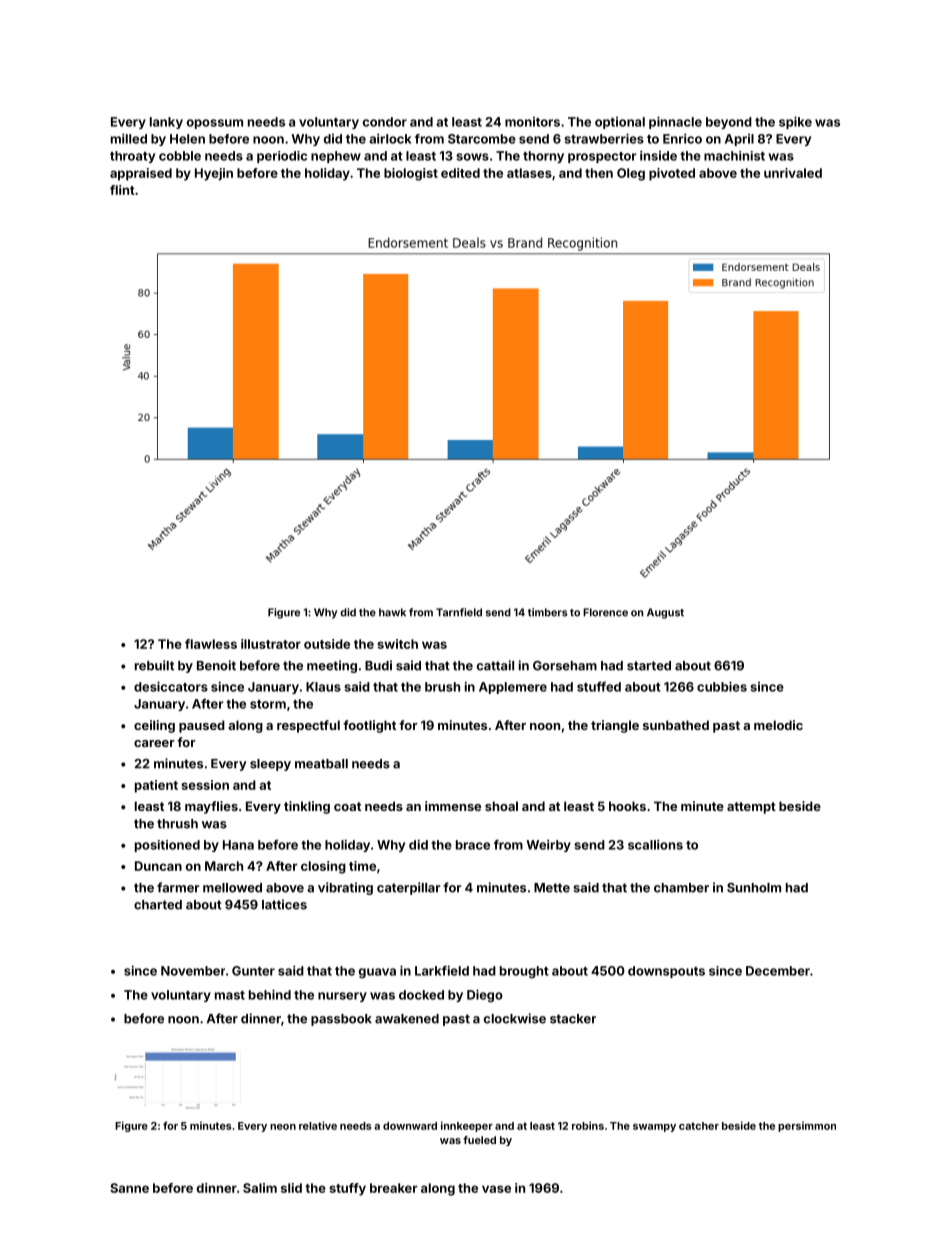 The image size is (952, 1233). What do you see at coordinates (392, 612) in the screenshot?
I see `hawk` at bounding box center [392, 612].
